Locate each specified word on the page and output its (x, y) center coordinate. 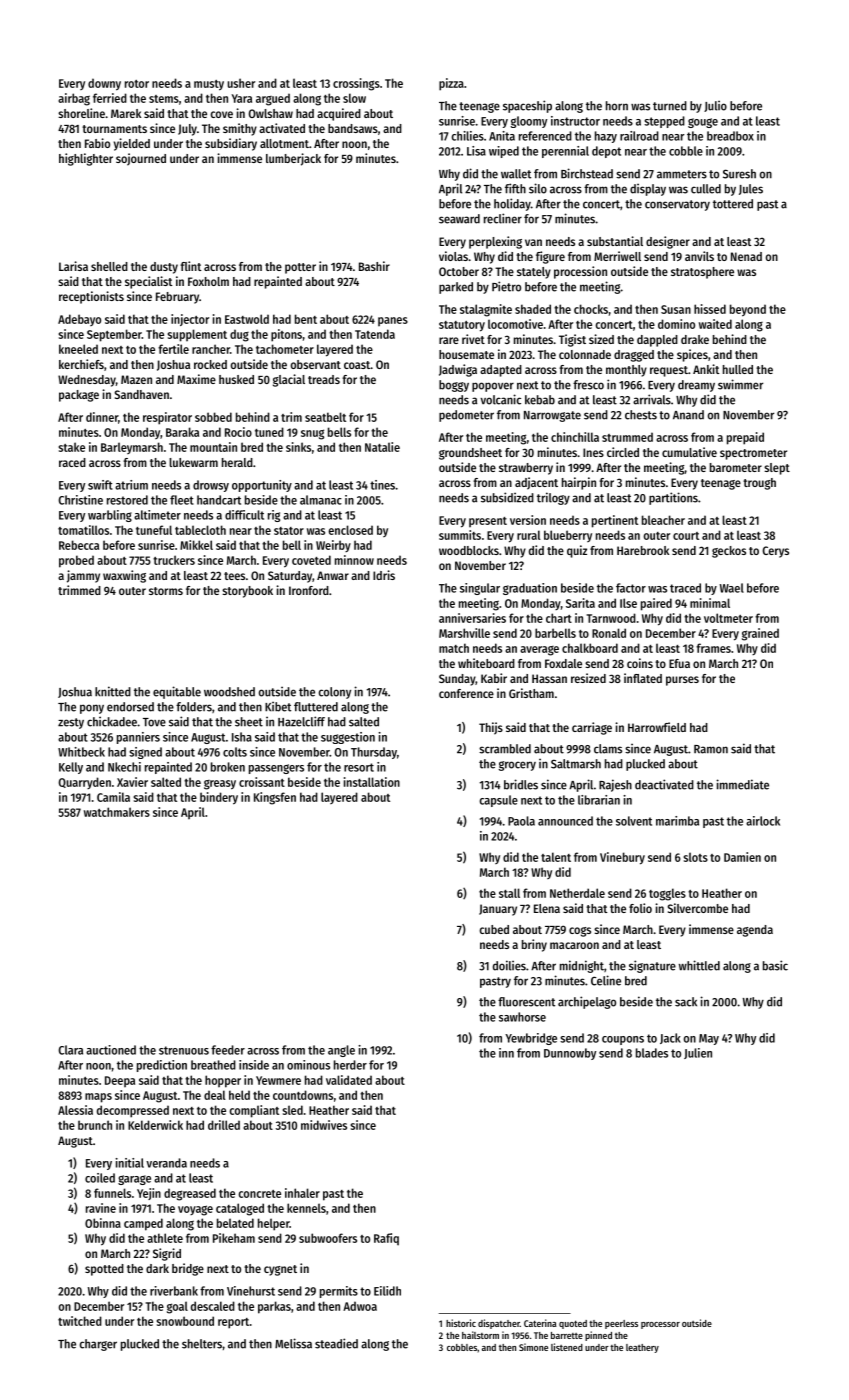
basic (775, 965)
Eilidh (387, 1291)
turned (670, 106)
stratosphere (702, 273)
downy (104, 84)
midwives (324, 1125)
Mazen (136, 379)
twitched (80, 1321)
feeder (228, 1050)
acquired (339, 114)
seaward (459, 219)
